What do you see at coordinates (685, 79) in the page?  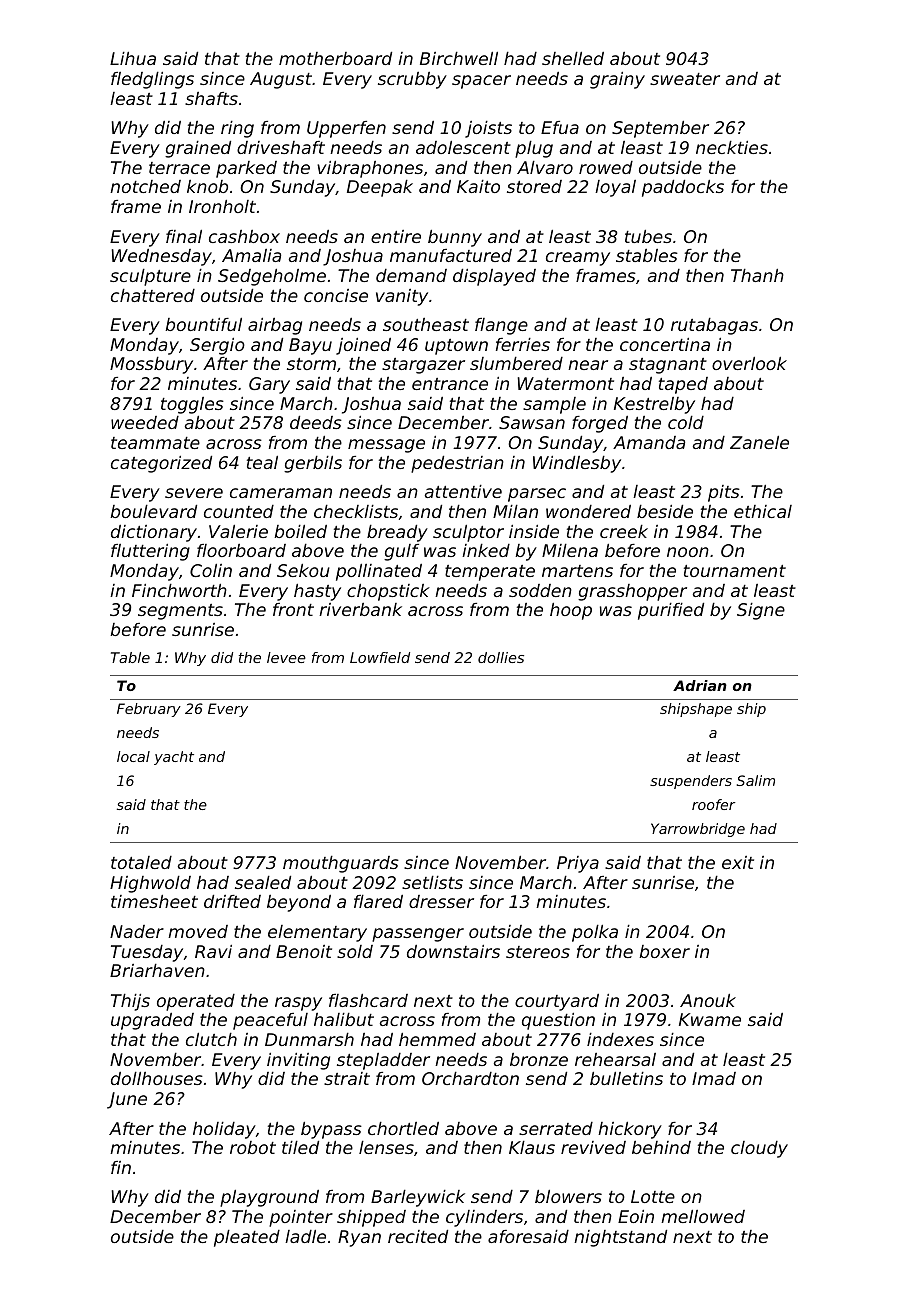 I see `sweater` at bounding box center [685, 79].
